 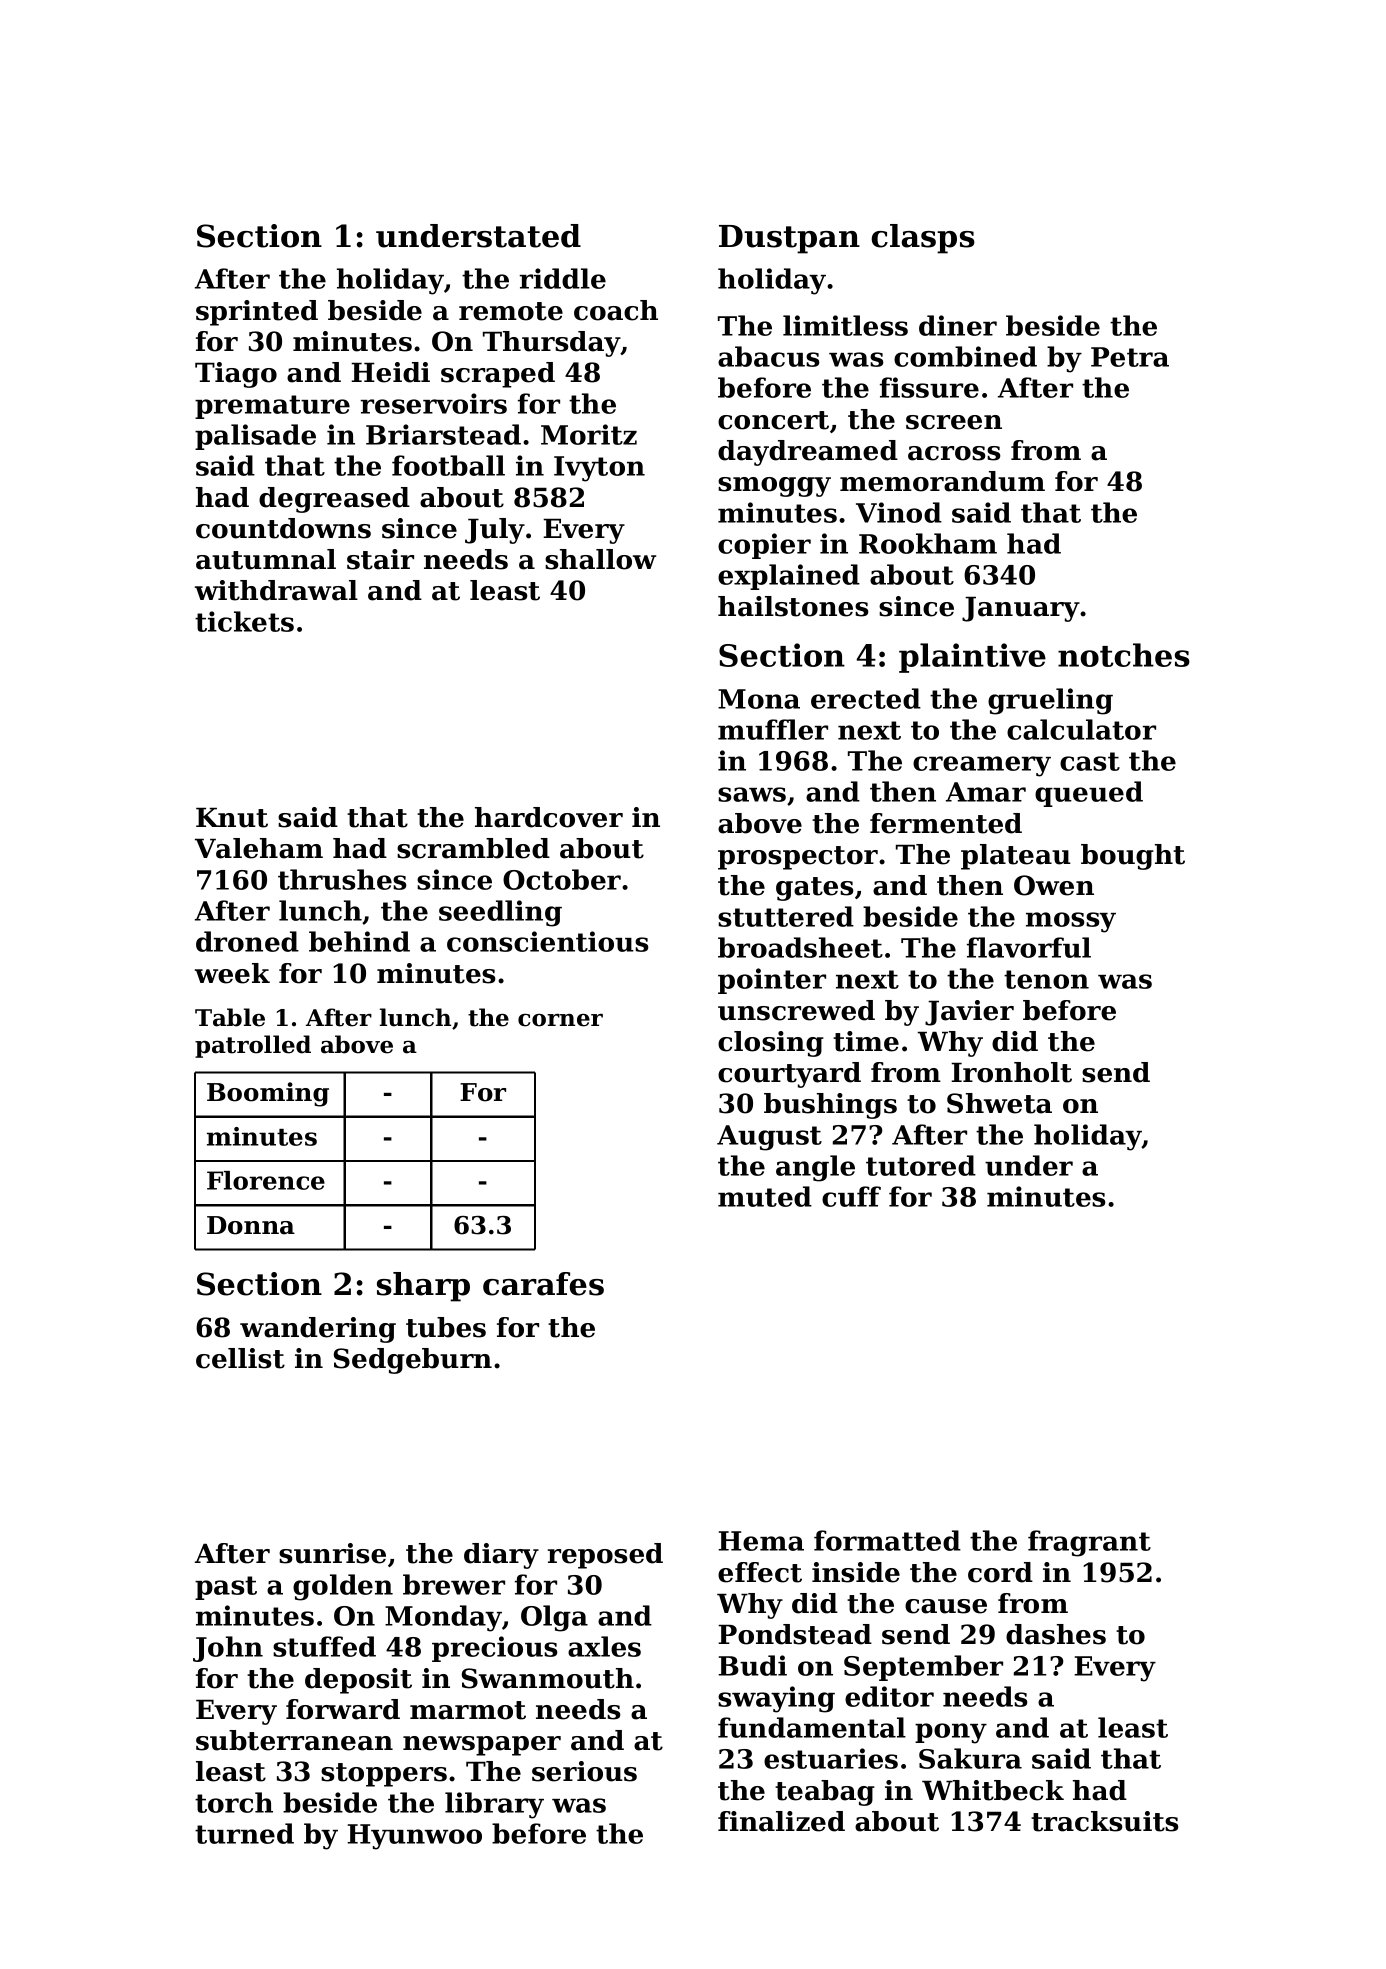 I want to click on tutored, so click(x=921, y=1165).
